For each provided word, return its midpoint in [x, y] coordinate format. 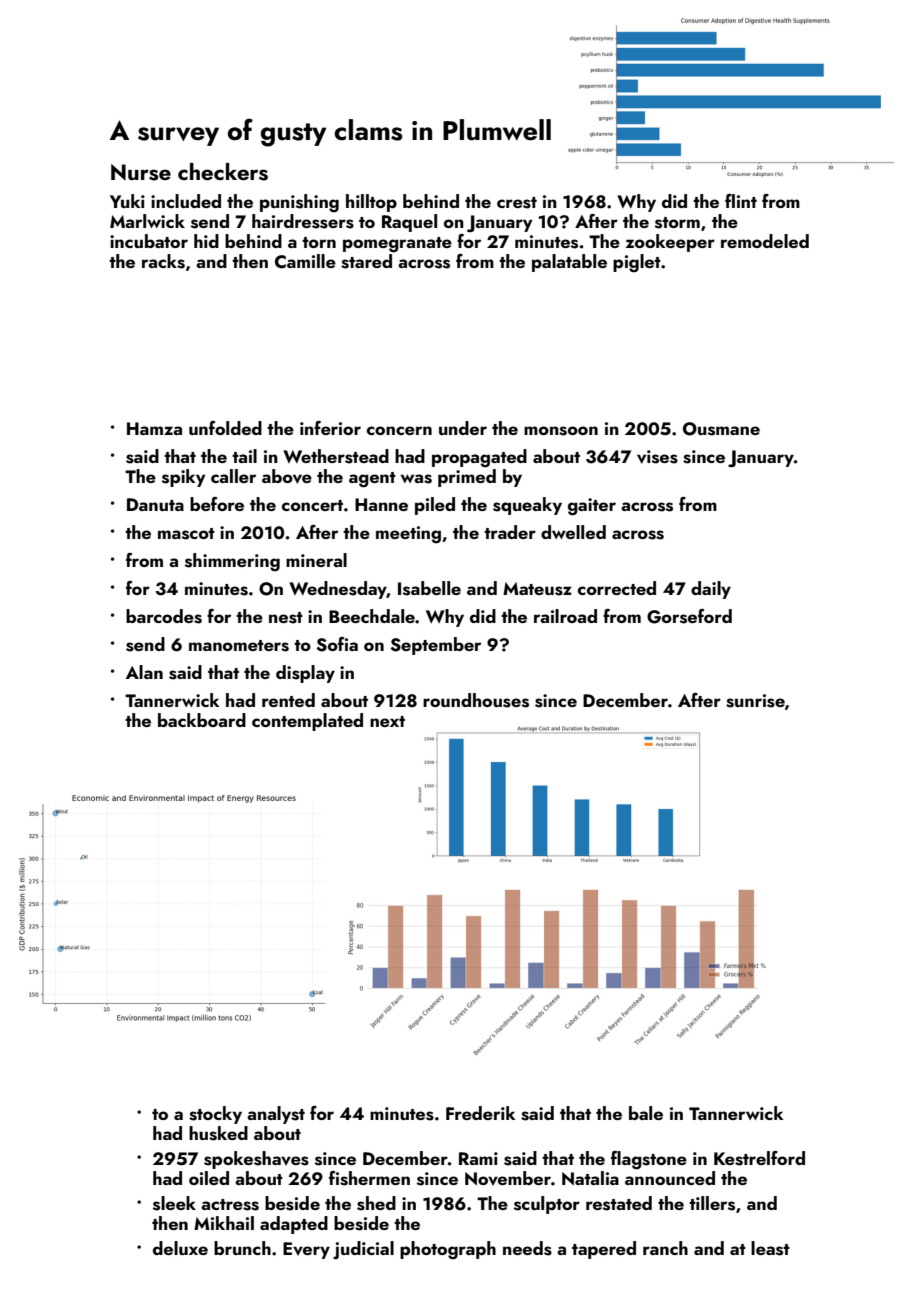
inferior [330, 428]
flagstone [649, 1160]
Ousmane [721, 429]
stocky [215, 1115]
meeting [408, 535]
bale [646, 1113]
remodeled [765, 241]
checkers [223, 172]
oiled [209, 1178]
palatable [569, 263]
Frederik [480, 1113]
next [387, 721]
